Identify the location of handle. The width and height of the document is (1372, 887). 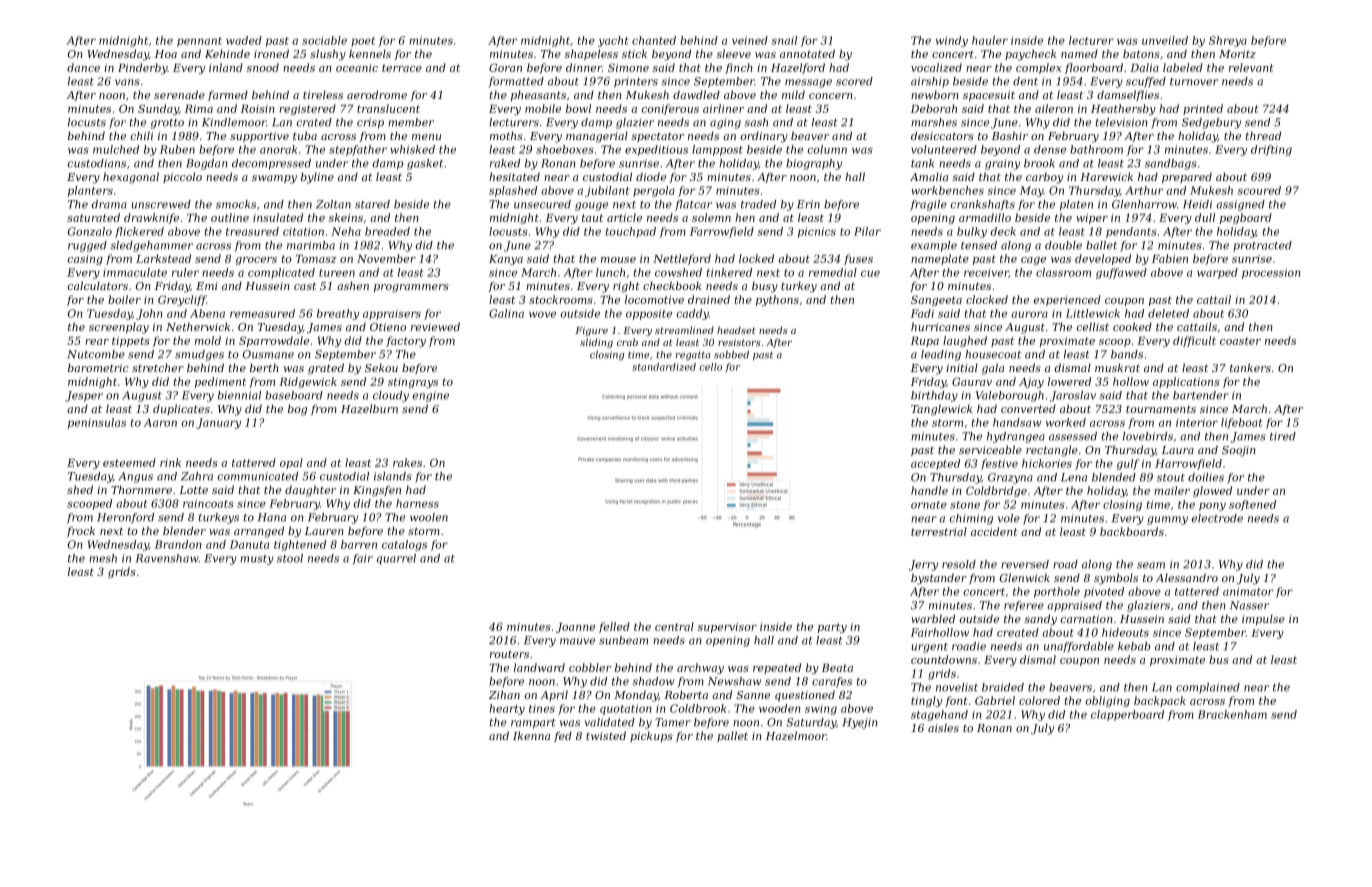
(929, 490).
